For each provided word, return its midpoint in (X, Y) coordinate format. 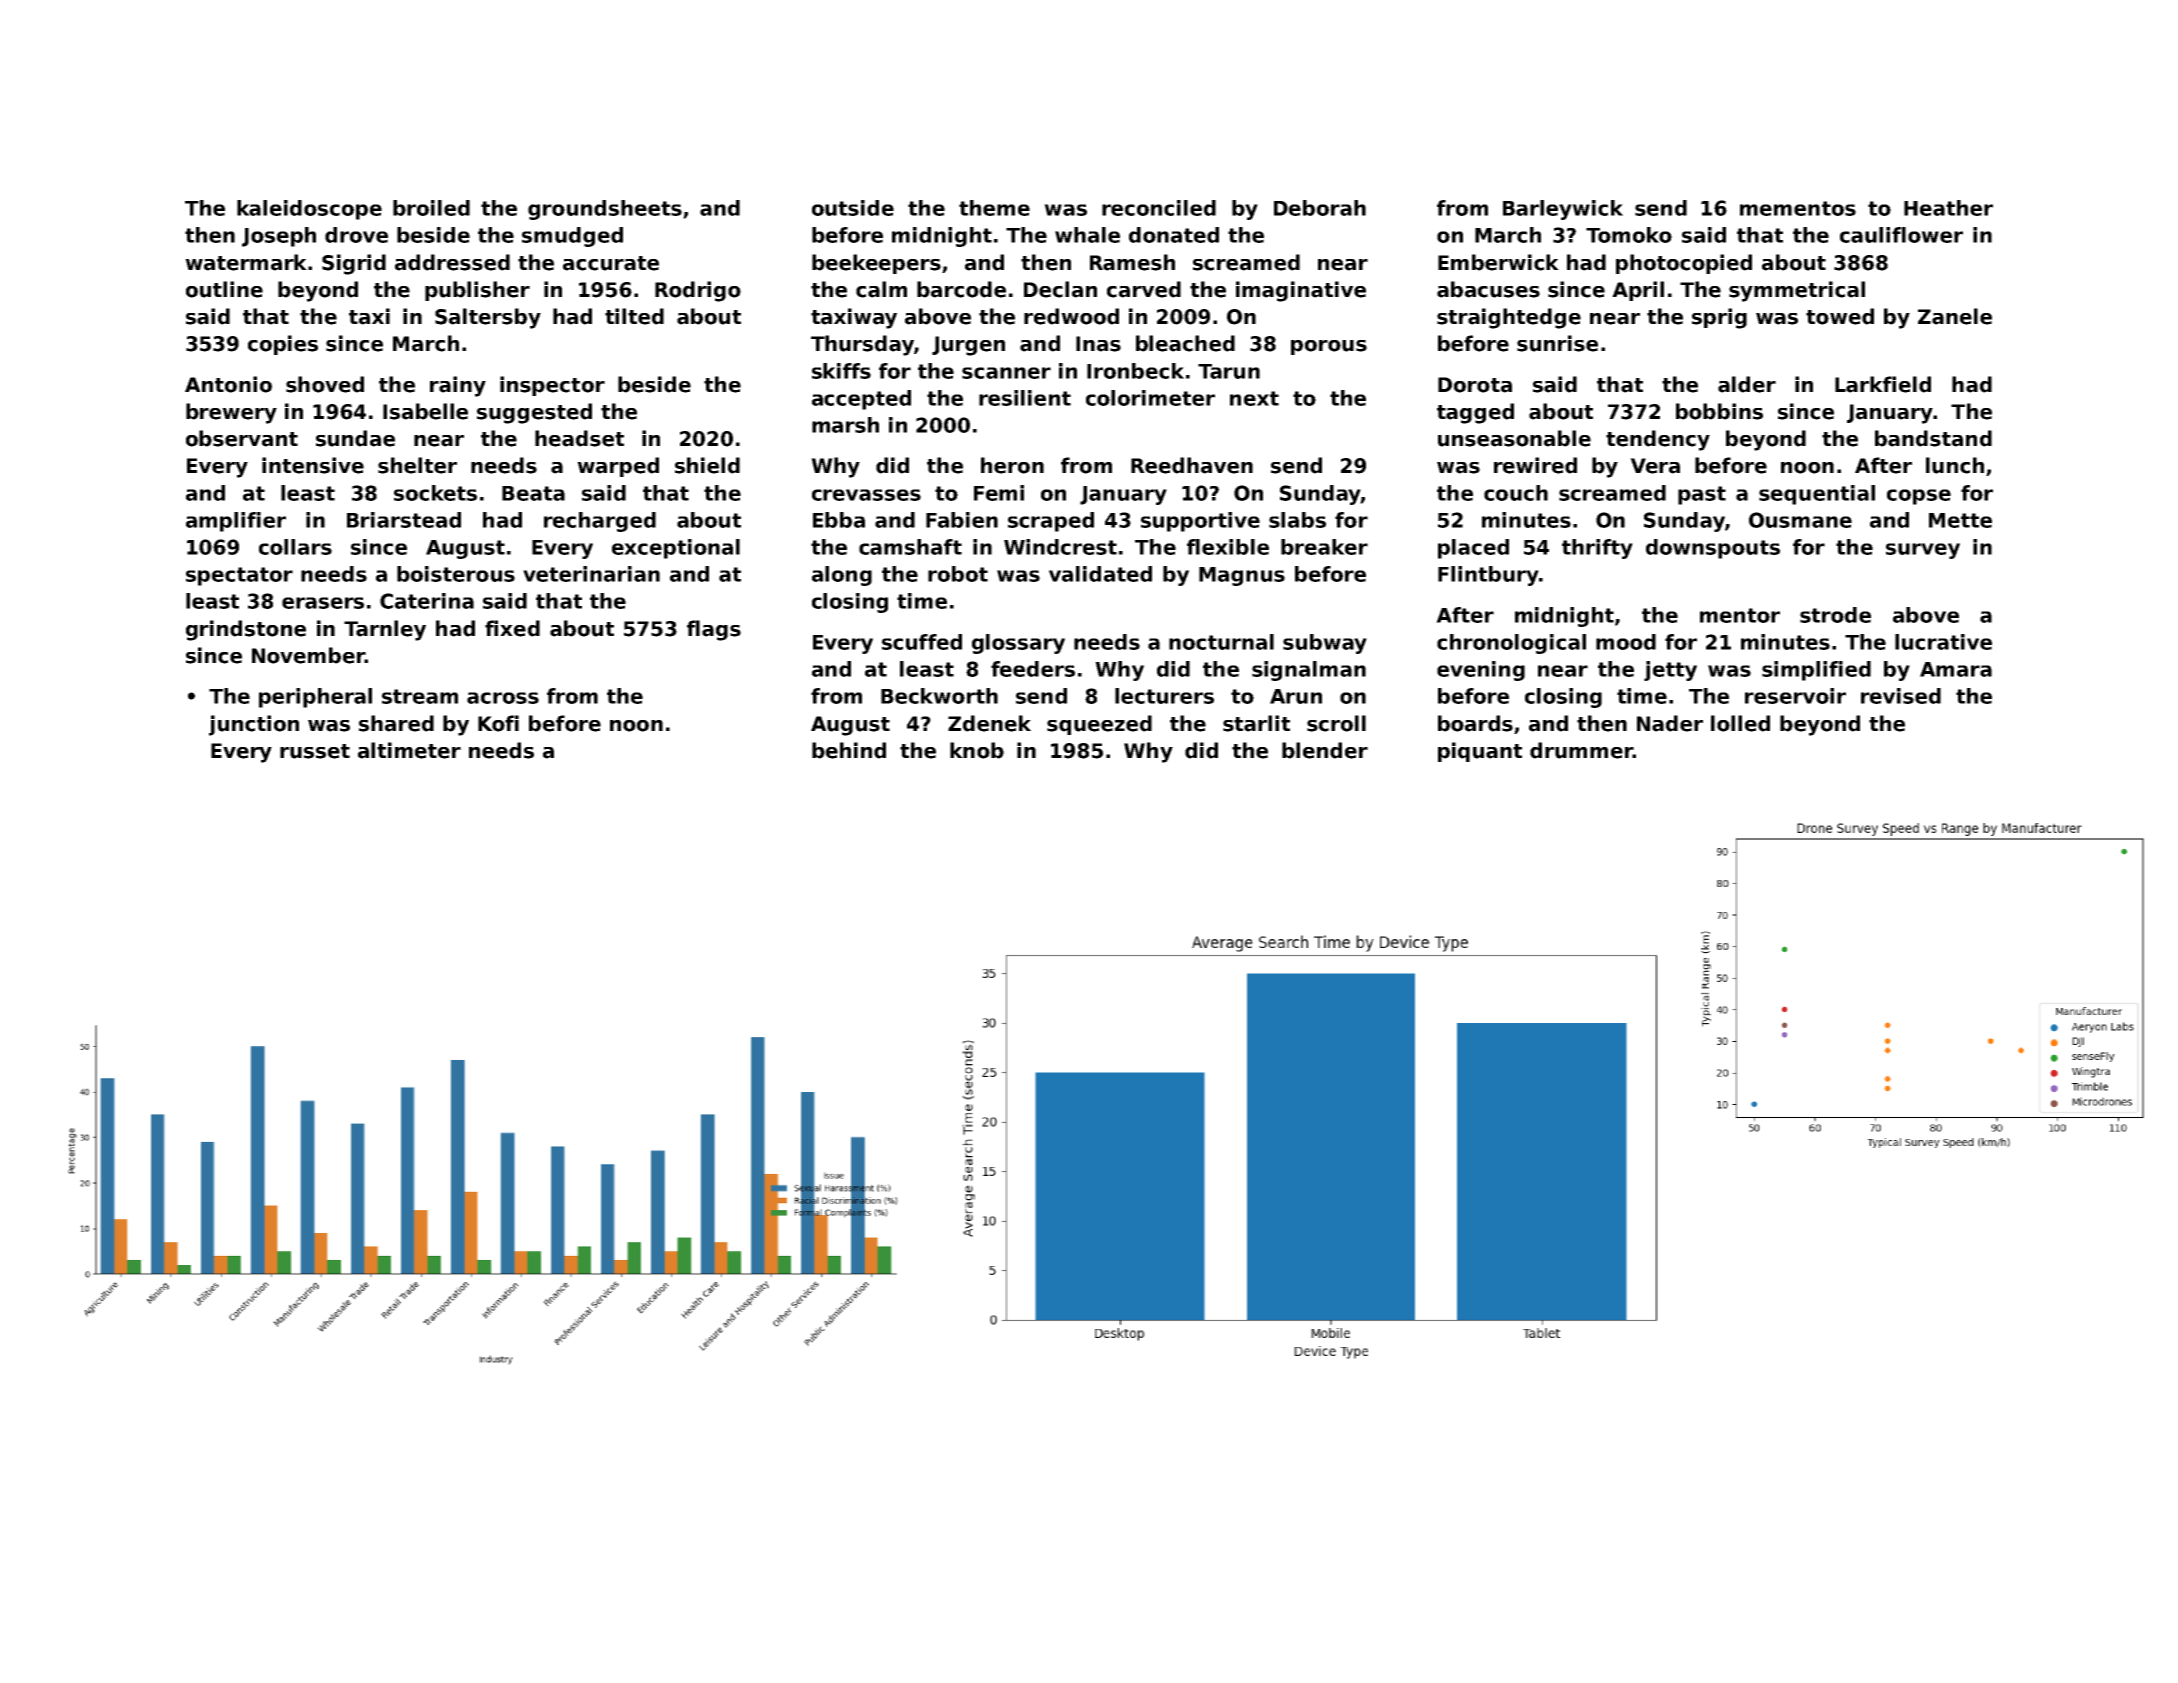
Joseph (279, 237)
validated (1100, 574)
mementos (1798, 208)
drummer (1581, 750)
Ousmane (1800, 520)
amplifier (236, 522)
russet (315, 751)
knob (977, 750)
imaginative (1301, 291)
